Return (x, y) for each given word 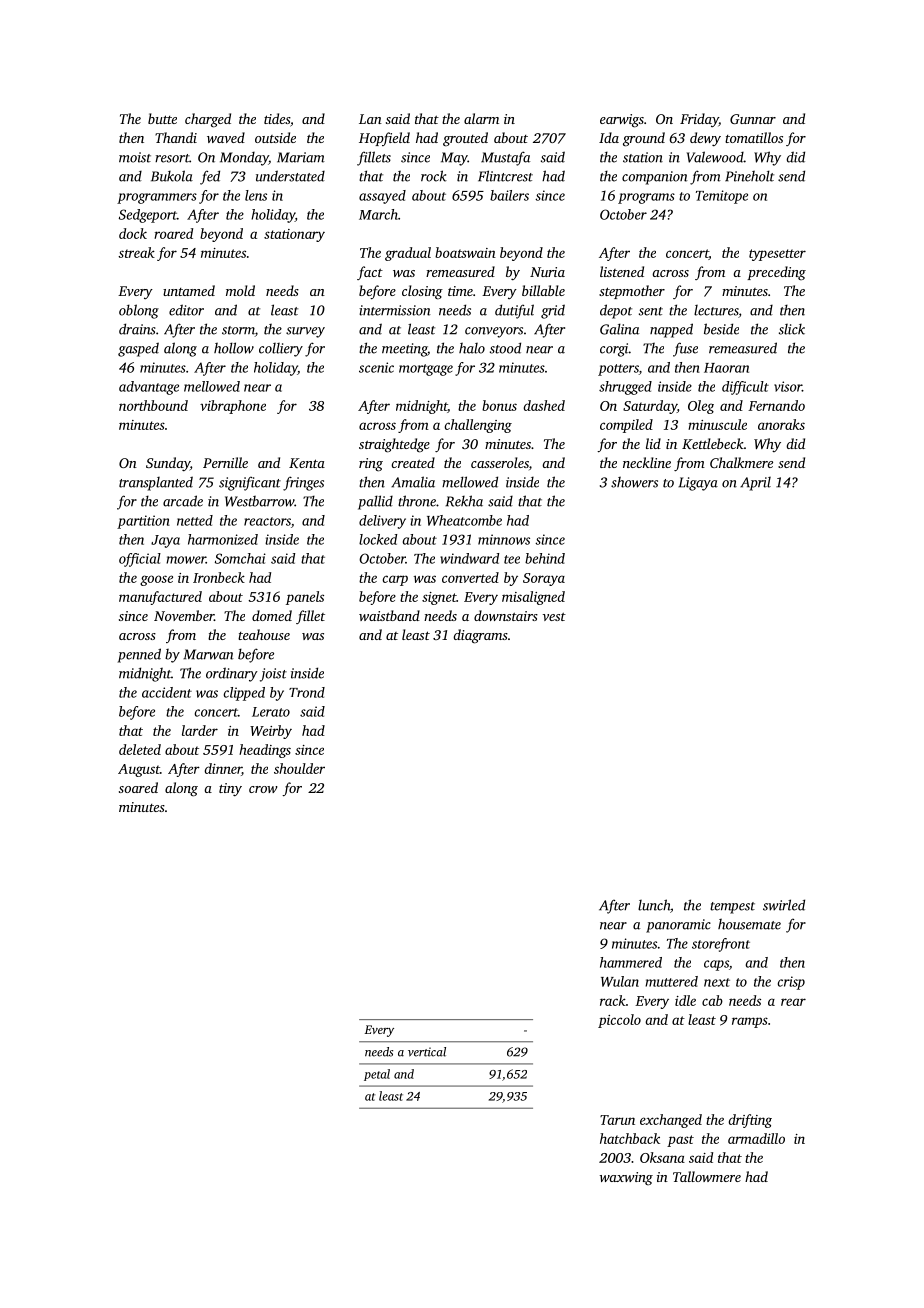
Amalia (413, 482)
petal (377, 1075)
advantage (149, 388)
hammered (631, 962)
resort (172, 158)
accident (167, 692)
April (755, 484)
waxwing (626, 1178)
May (454, 159)
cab (712, 1000)
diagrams (480, 636)
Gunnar (753, 119)
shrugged (625, 388)
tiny (230, 789)
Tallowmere (707, 1176)
